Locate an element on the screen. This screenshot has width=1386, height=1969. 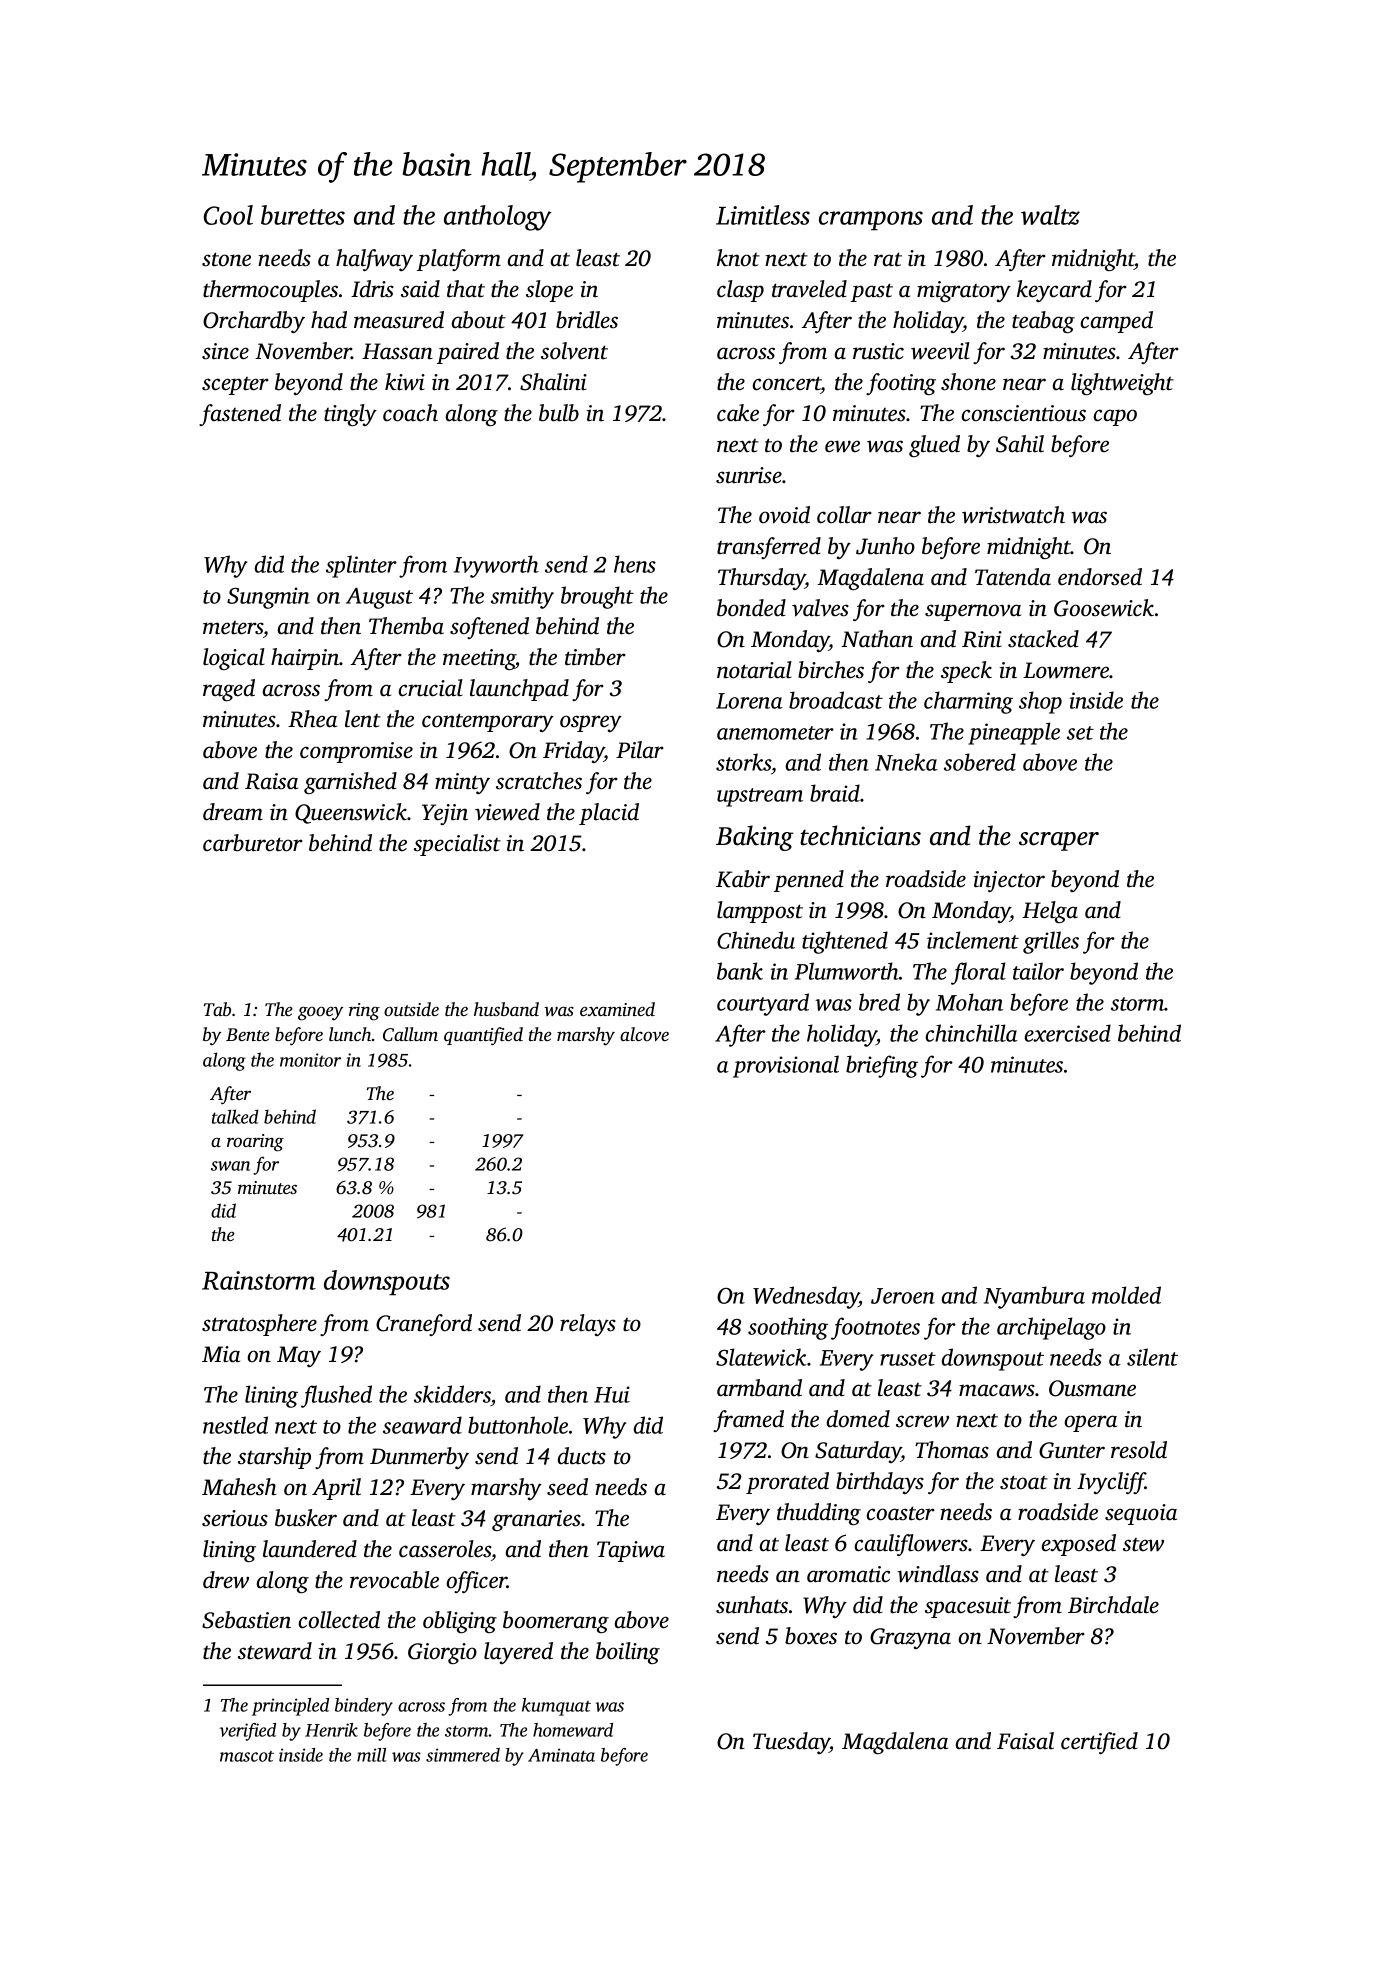
stoat is located at coordinates (1024, 1482).
